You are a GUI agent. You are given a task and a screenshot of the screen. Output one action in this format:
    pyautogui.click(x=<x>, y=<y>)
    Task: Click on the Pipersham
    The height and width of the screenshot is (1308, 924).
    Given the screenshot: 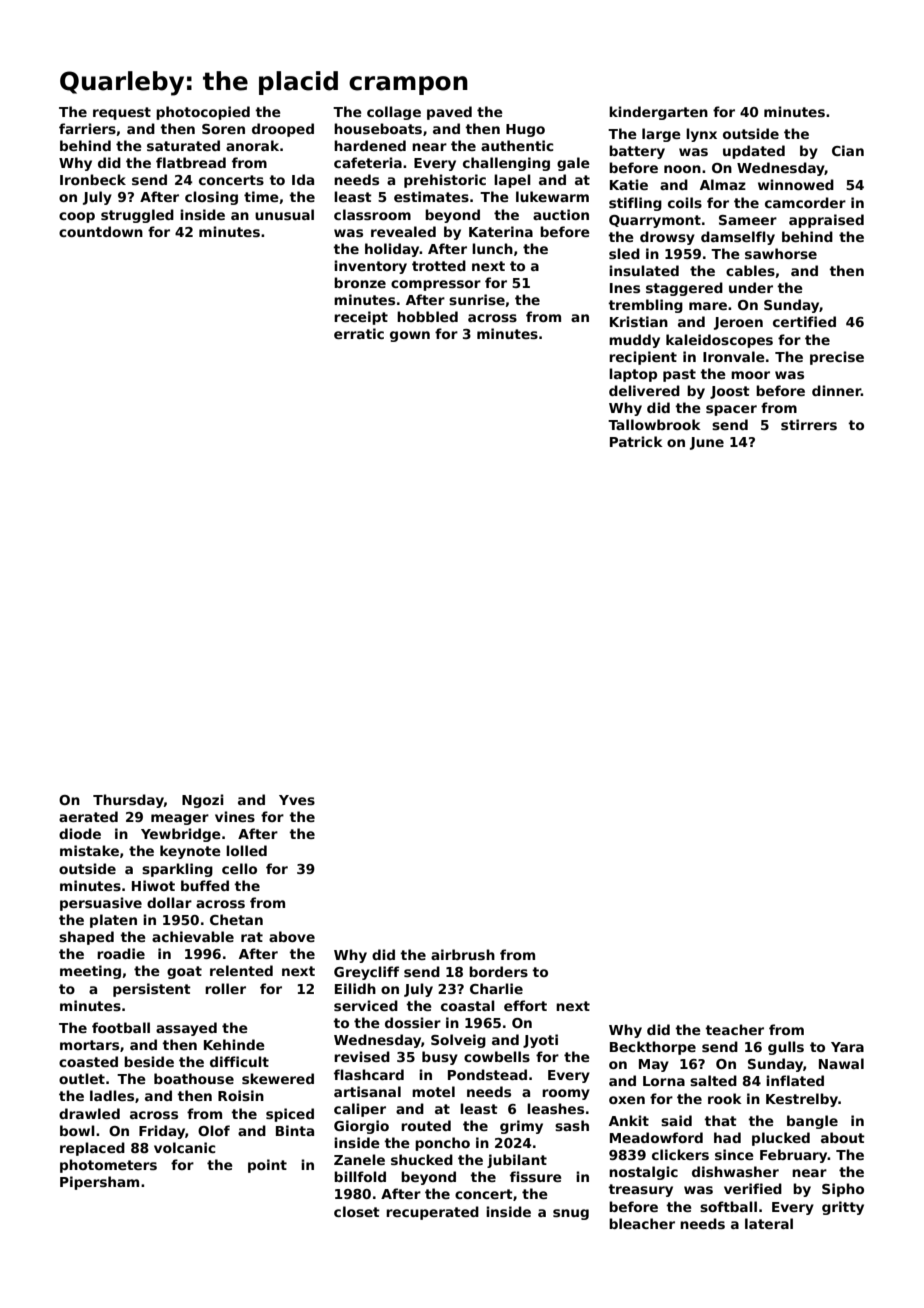 What is the action you would take?
    pyautogui.click(x=99, y=1183)
